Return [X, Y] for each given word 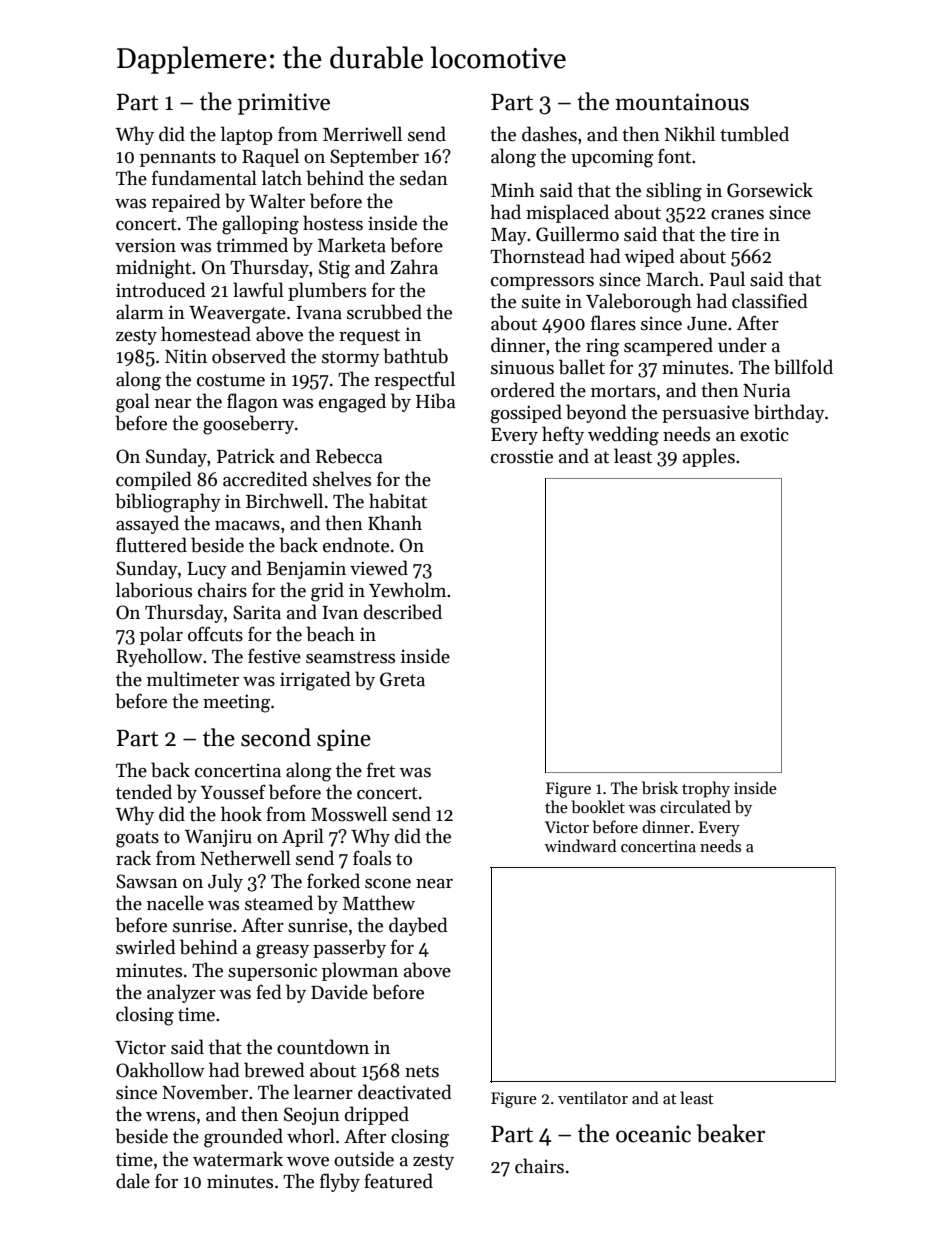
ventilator [593, 1097]
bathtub [415, 356]
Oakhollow [160, 1070]
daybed [418, 926]
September [374, 157]
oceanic [653, 1134]
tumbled [754, 134]
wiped [649, 257]
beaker [731, 1133]
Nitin [186, 356]
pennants [178, 159]
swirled [146, 947]
